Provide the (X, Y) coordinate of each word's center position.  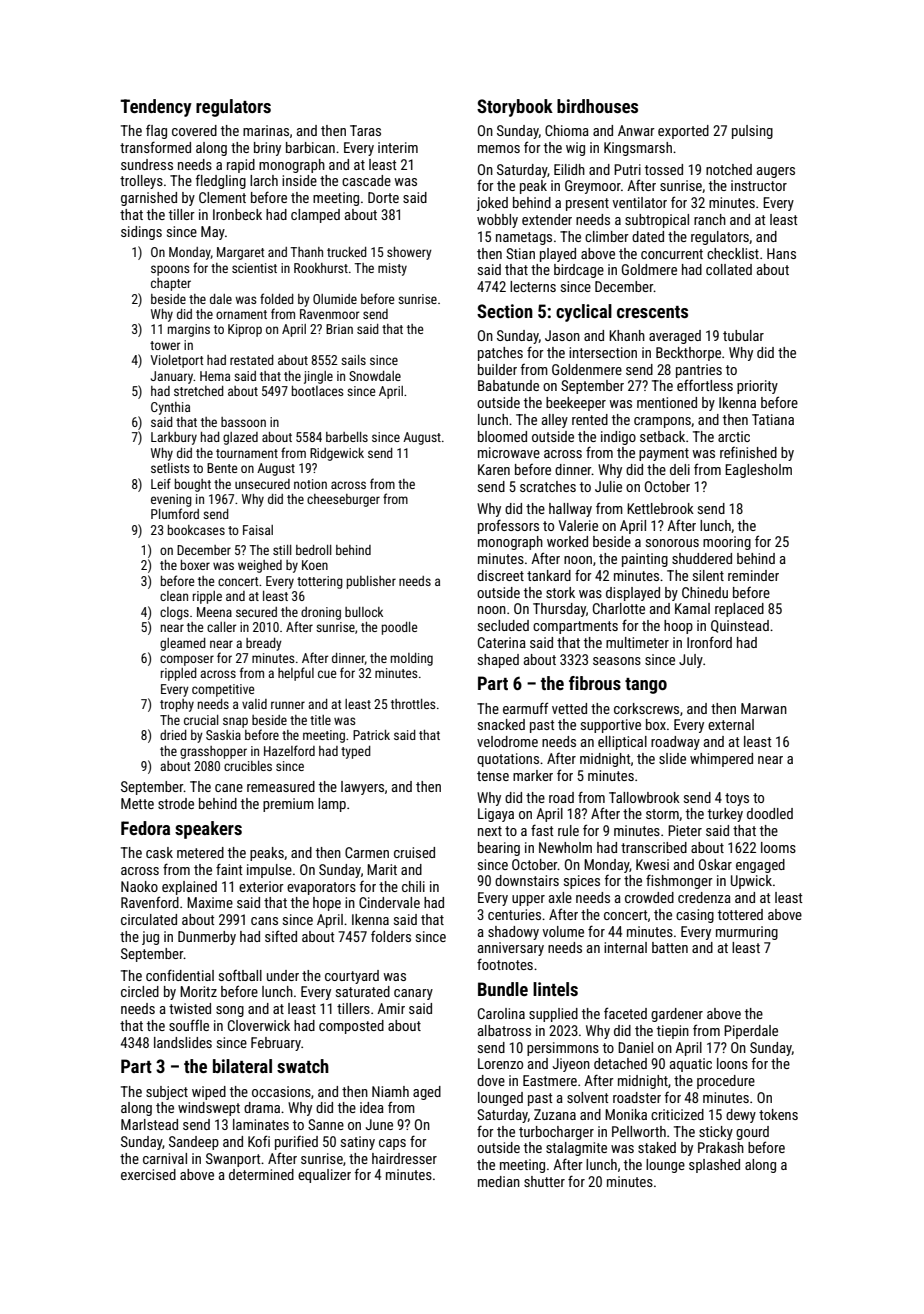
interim (398, 147)
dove (491, 1080)
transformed (155, 147)
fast (542, 830)
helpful (296, 674)
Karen (494, 469)
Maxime (210, 902)
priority (757, 387)
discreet (500, 575)
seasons (617, 661)
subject (167, 1093)
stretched (199, 391)
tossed (664, 169)
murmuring (747, 933)
